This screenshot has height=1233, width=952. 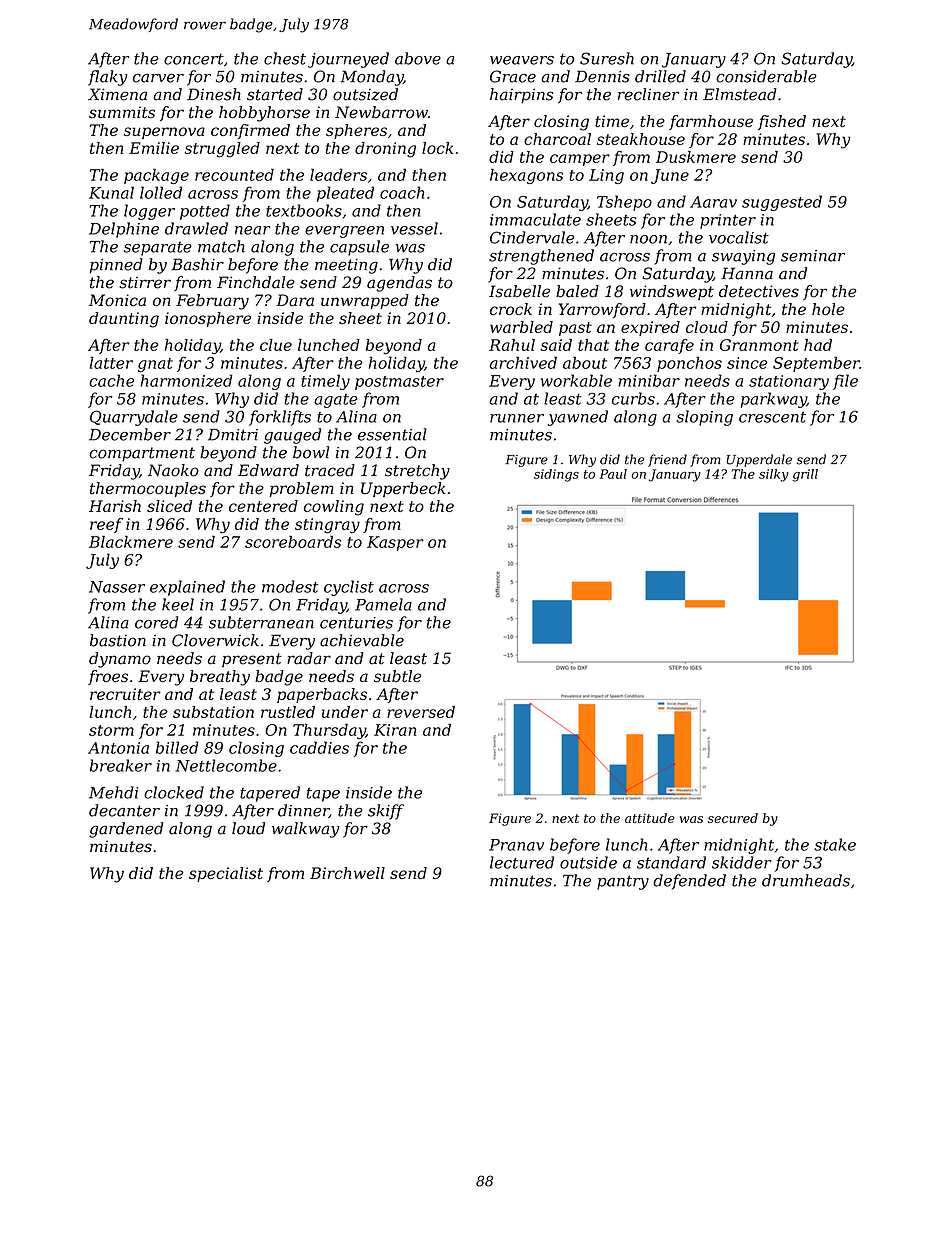 What do you see at coordinates (421, 712) in the screenshot?
I see `reversed` at bounding box center [421, 712].
